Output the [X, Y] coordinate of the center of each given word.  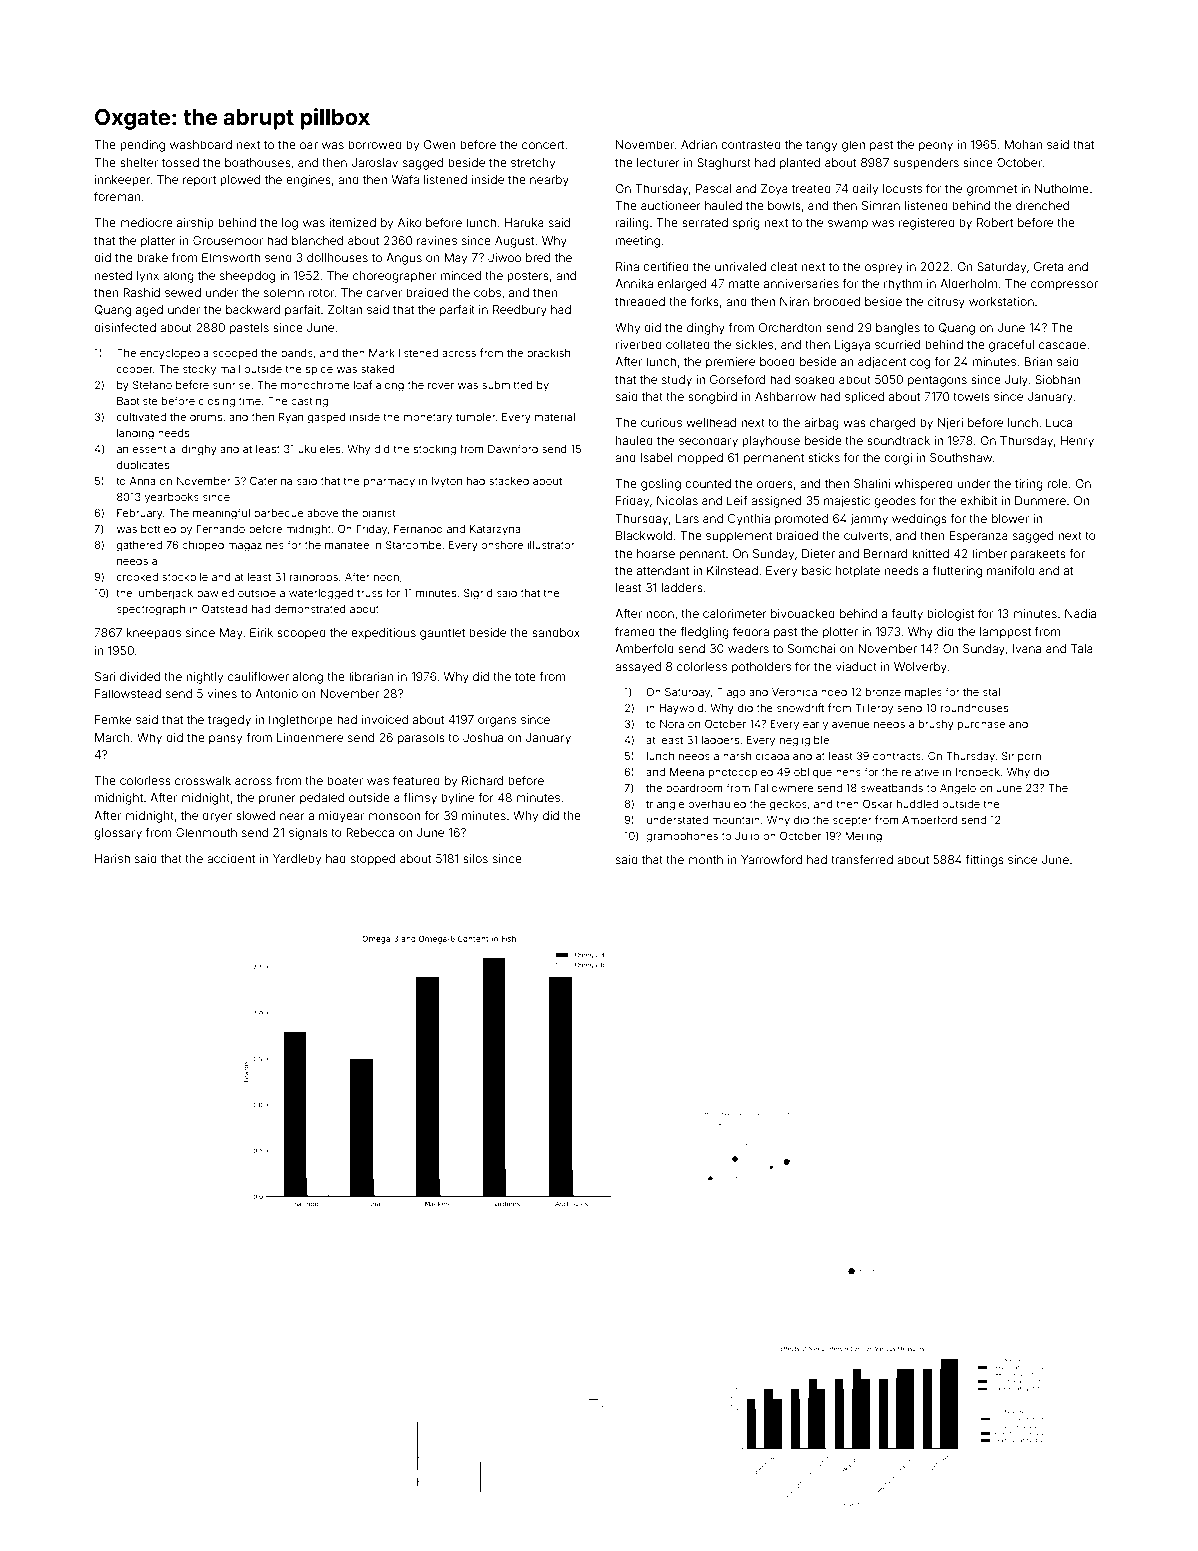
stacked [509, 481]
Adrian [699, 144]
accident [231, 858]
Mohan [1023, 144]
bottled [158, 529]
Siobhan [1057, 379]
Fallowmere [784, 788]
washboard [201, 144]
